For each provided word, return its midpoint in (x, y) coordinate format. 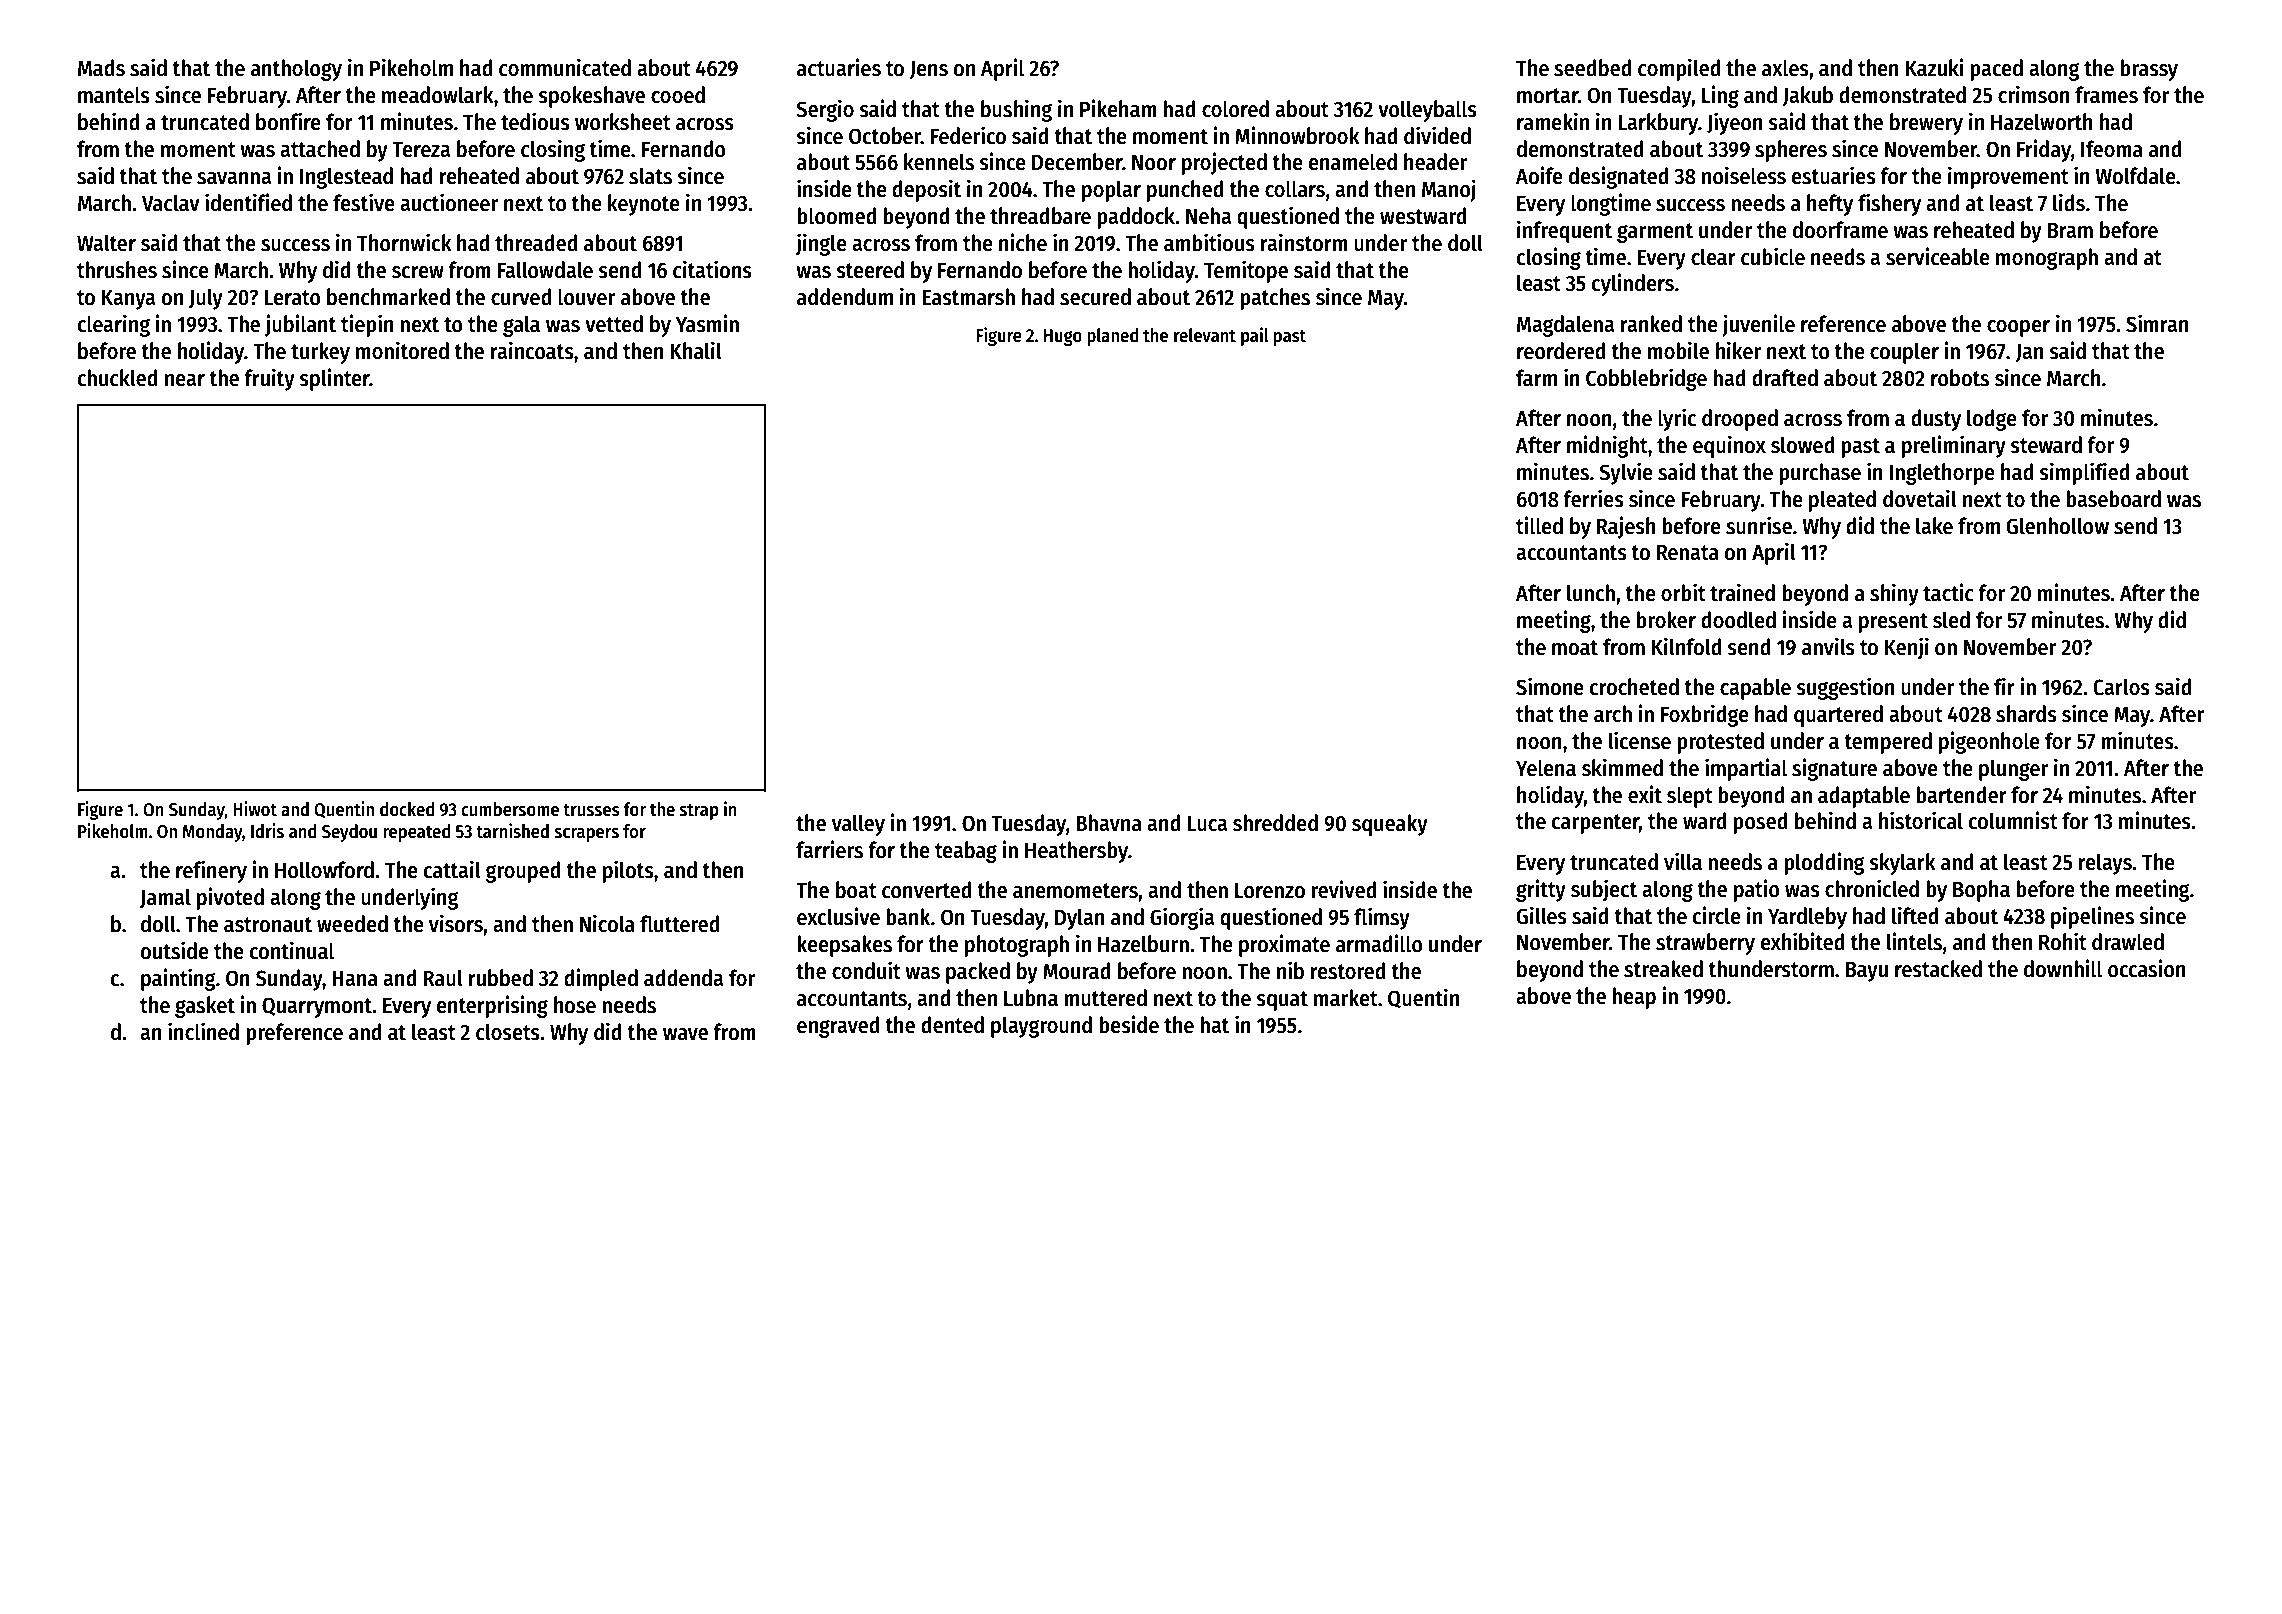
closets (508, 1032)
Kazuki (1935, 67)
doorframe (1840, 230)
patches (1275, 299)
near (185, 380)
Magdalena (1565, 326)
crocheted (1634, 687)
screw (418, 272)
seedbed (1593, 68)
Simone (1550, 686)
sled (1951, 620)
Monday (212, 833)
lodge (1992, 420)
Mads (101, 68)
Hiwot (255, 809)
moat (1575, 648)
